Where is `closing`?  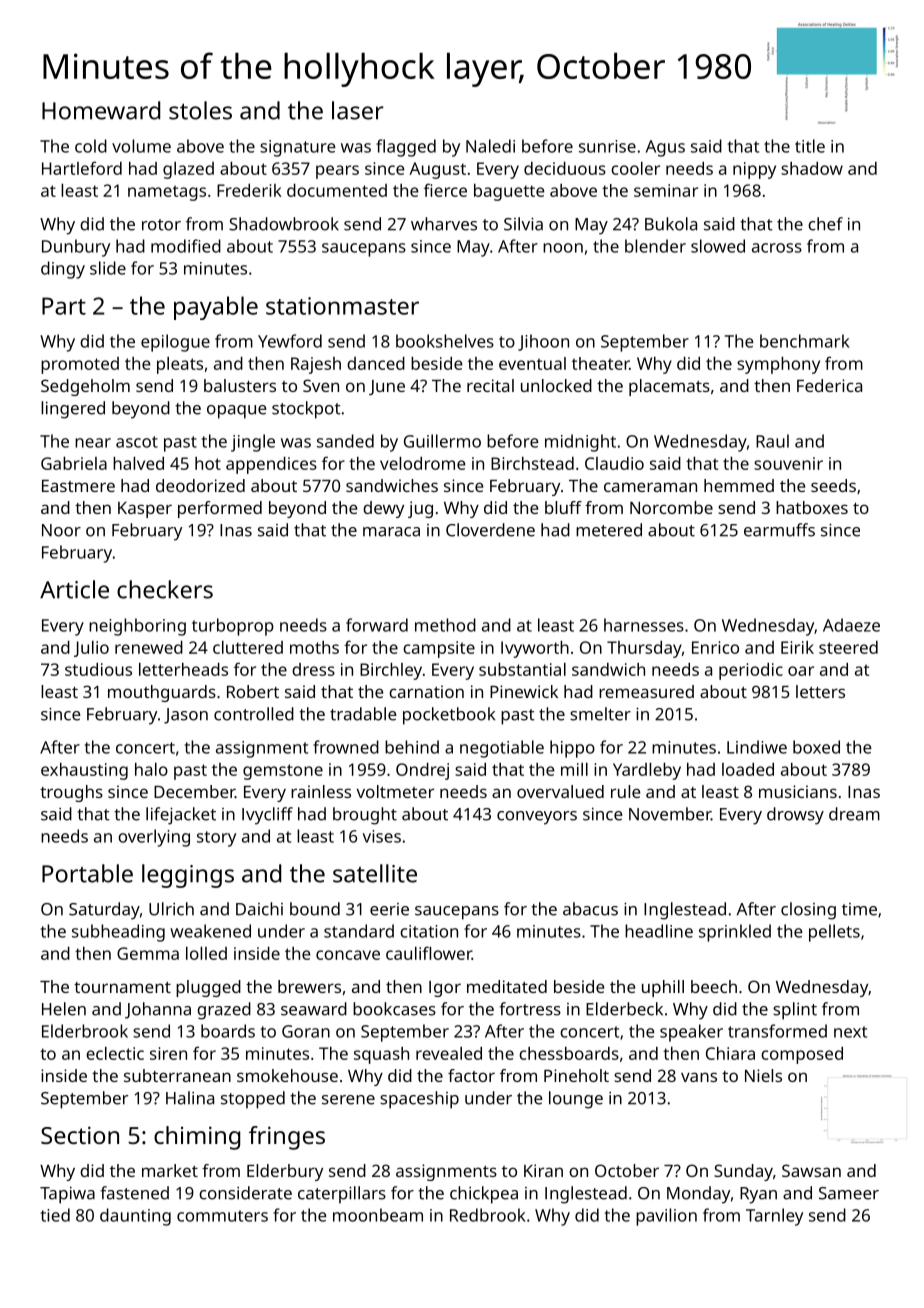
closing is located at coordinates (808, 911).
